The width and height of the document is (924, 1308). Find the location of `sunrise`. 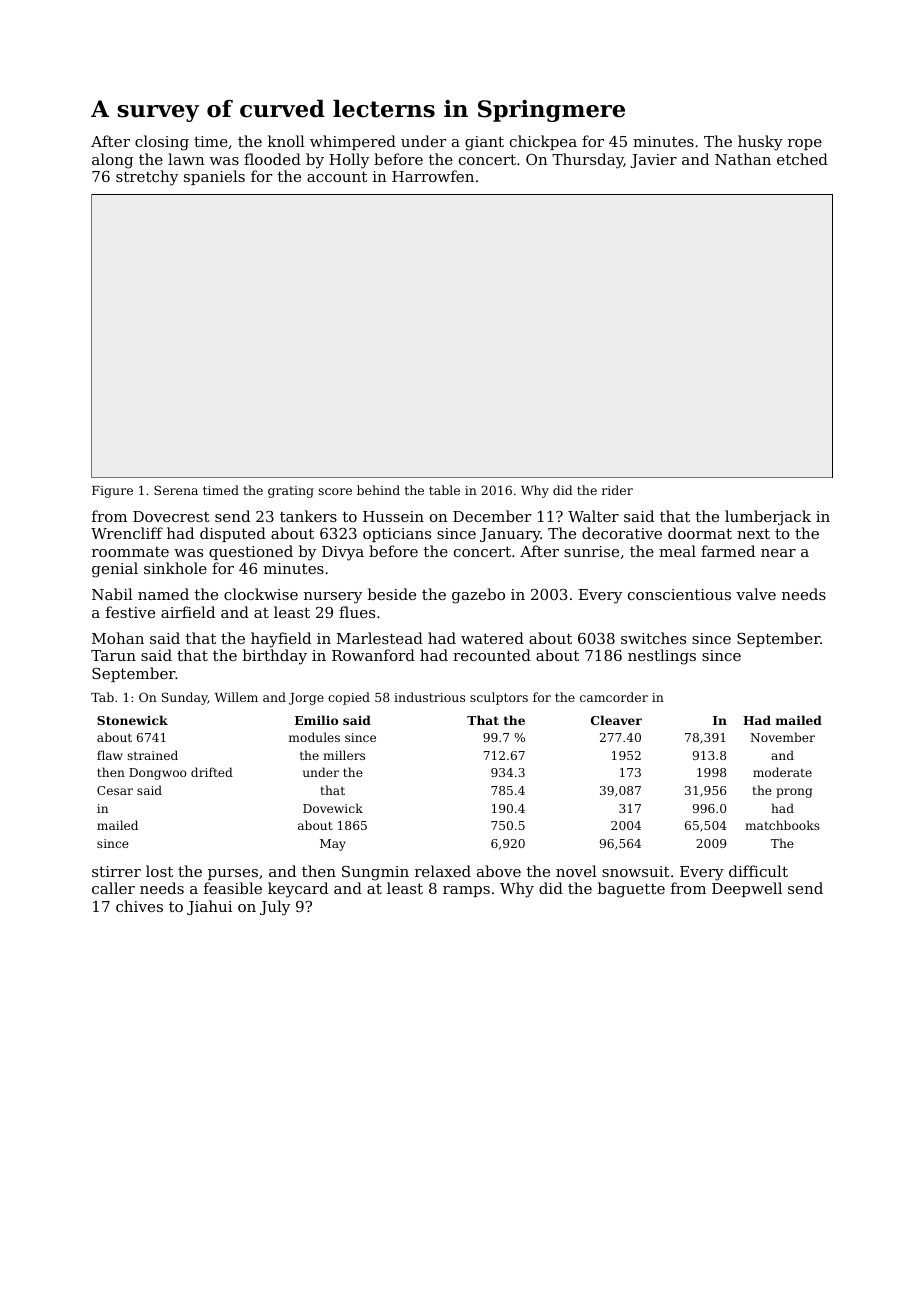

sunrise is located at coordinates (591, 551).
